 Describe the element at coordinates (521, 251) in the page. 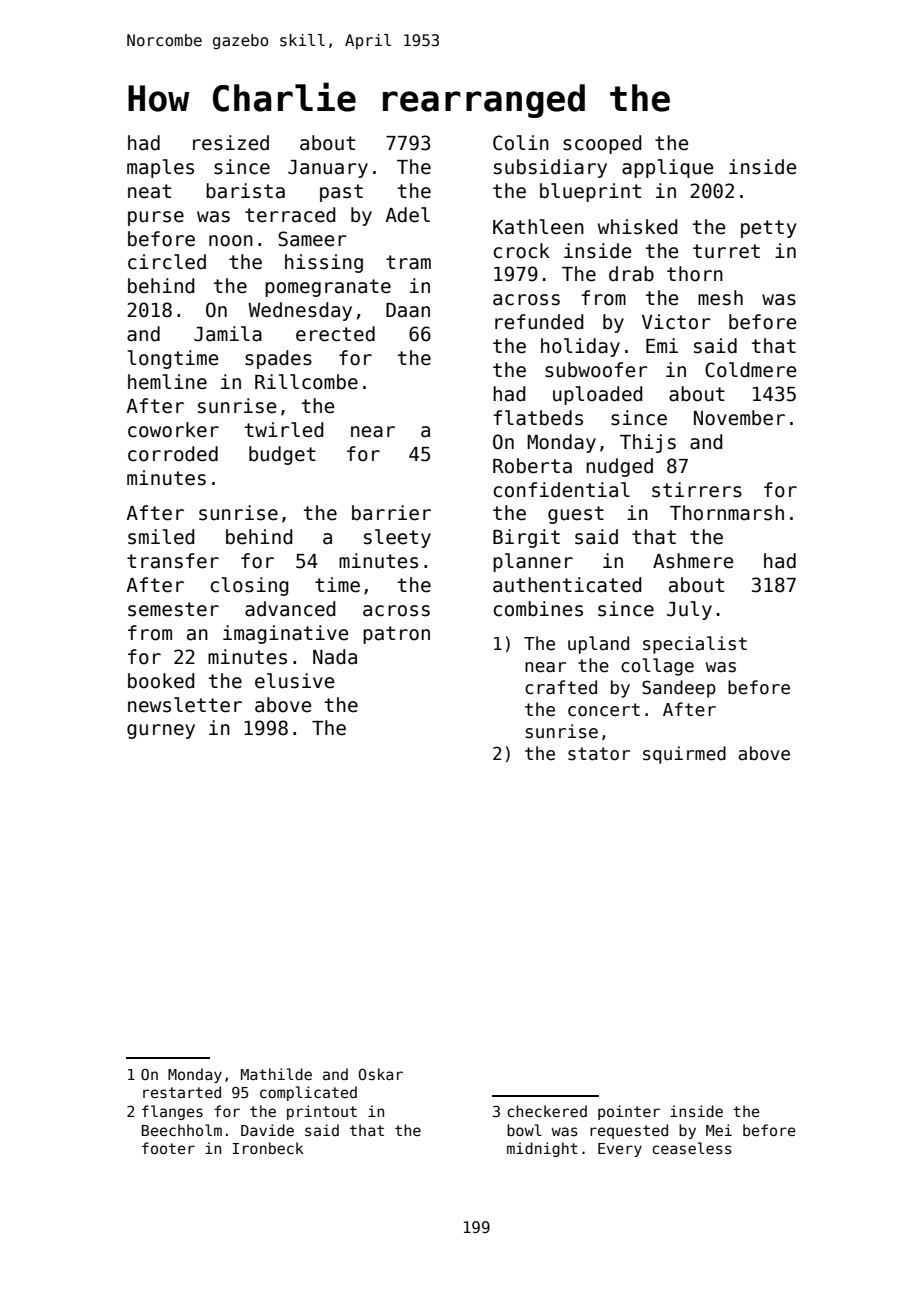

I see `crock` at that location.
